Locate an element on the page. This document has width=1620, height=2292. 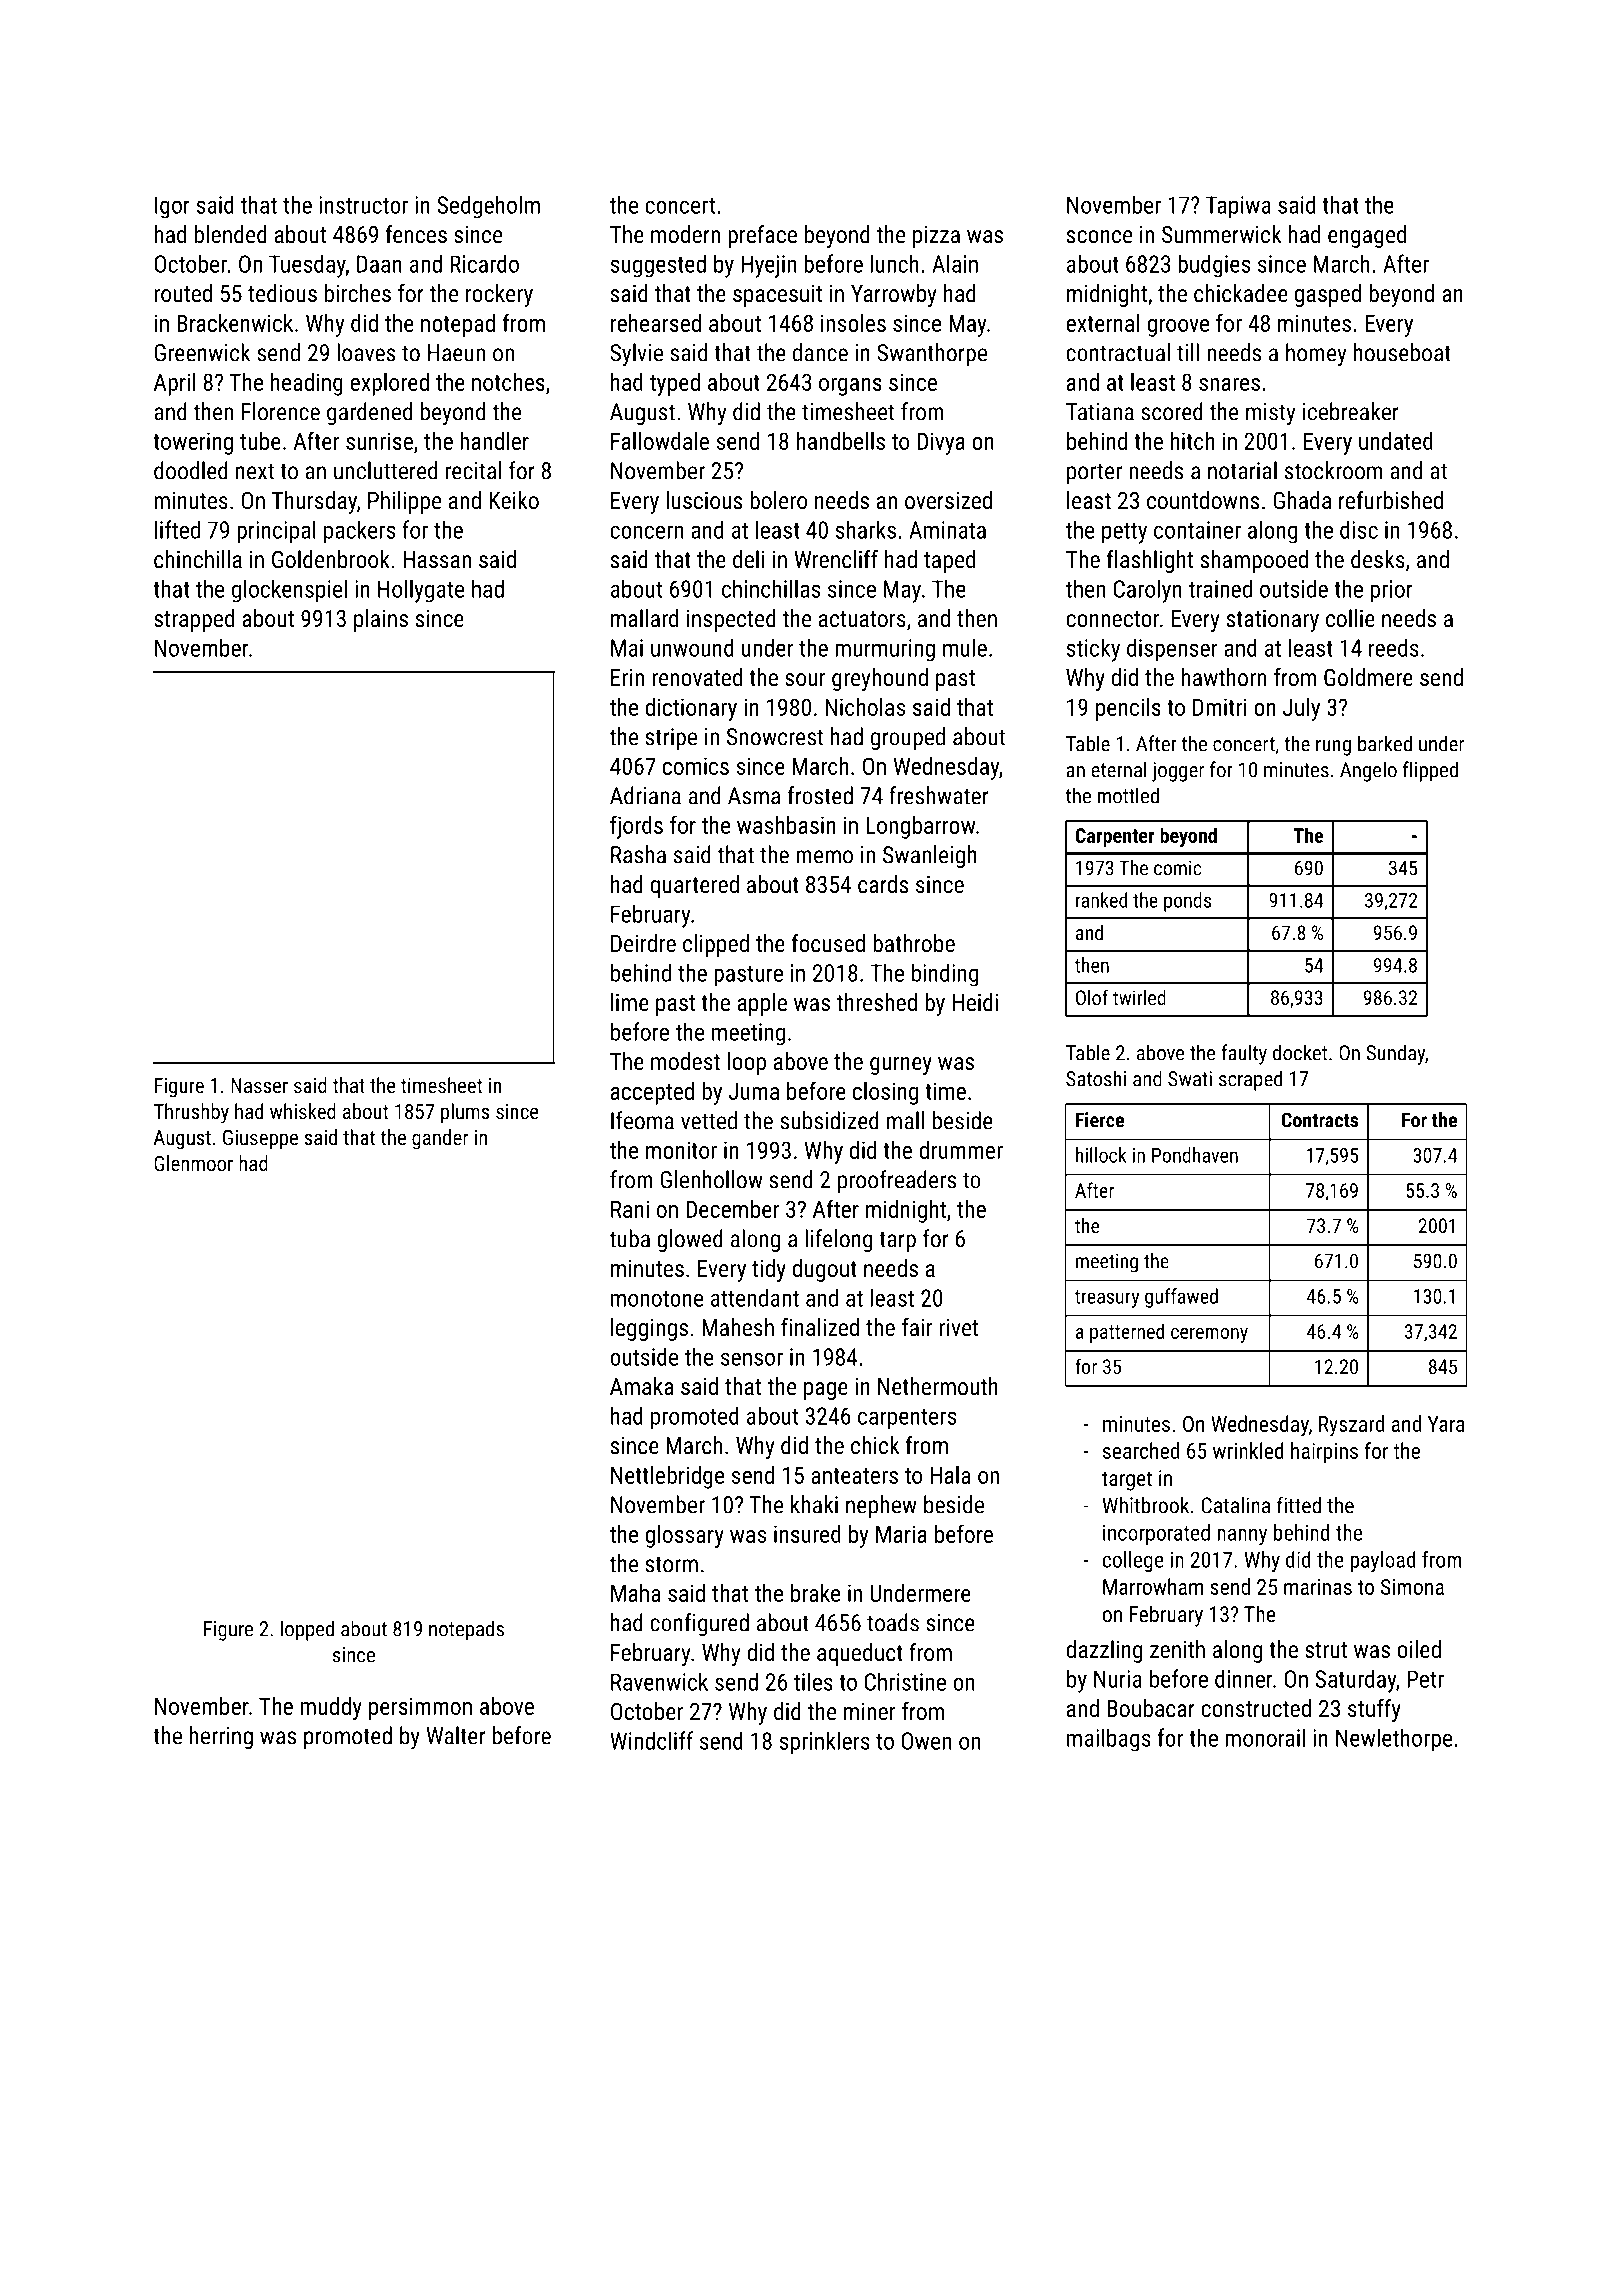
lifelong is located at coordinates (838, 1240).
